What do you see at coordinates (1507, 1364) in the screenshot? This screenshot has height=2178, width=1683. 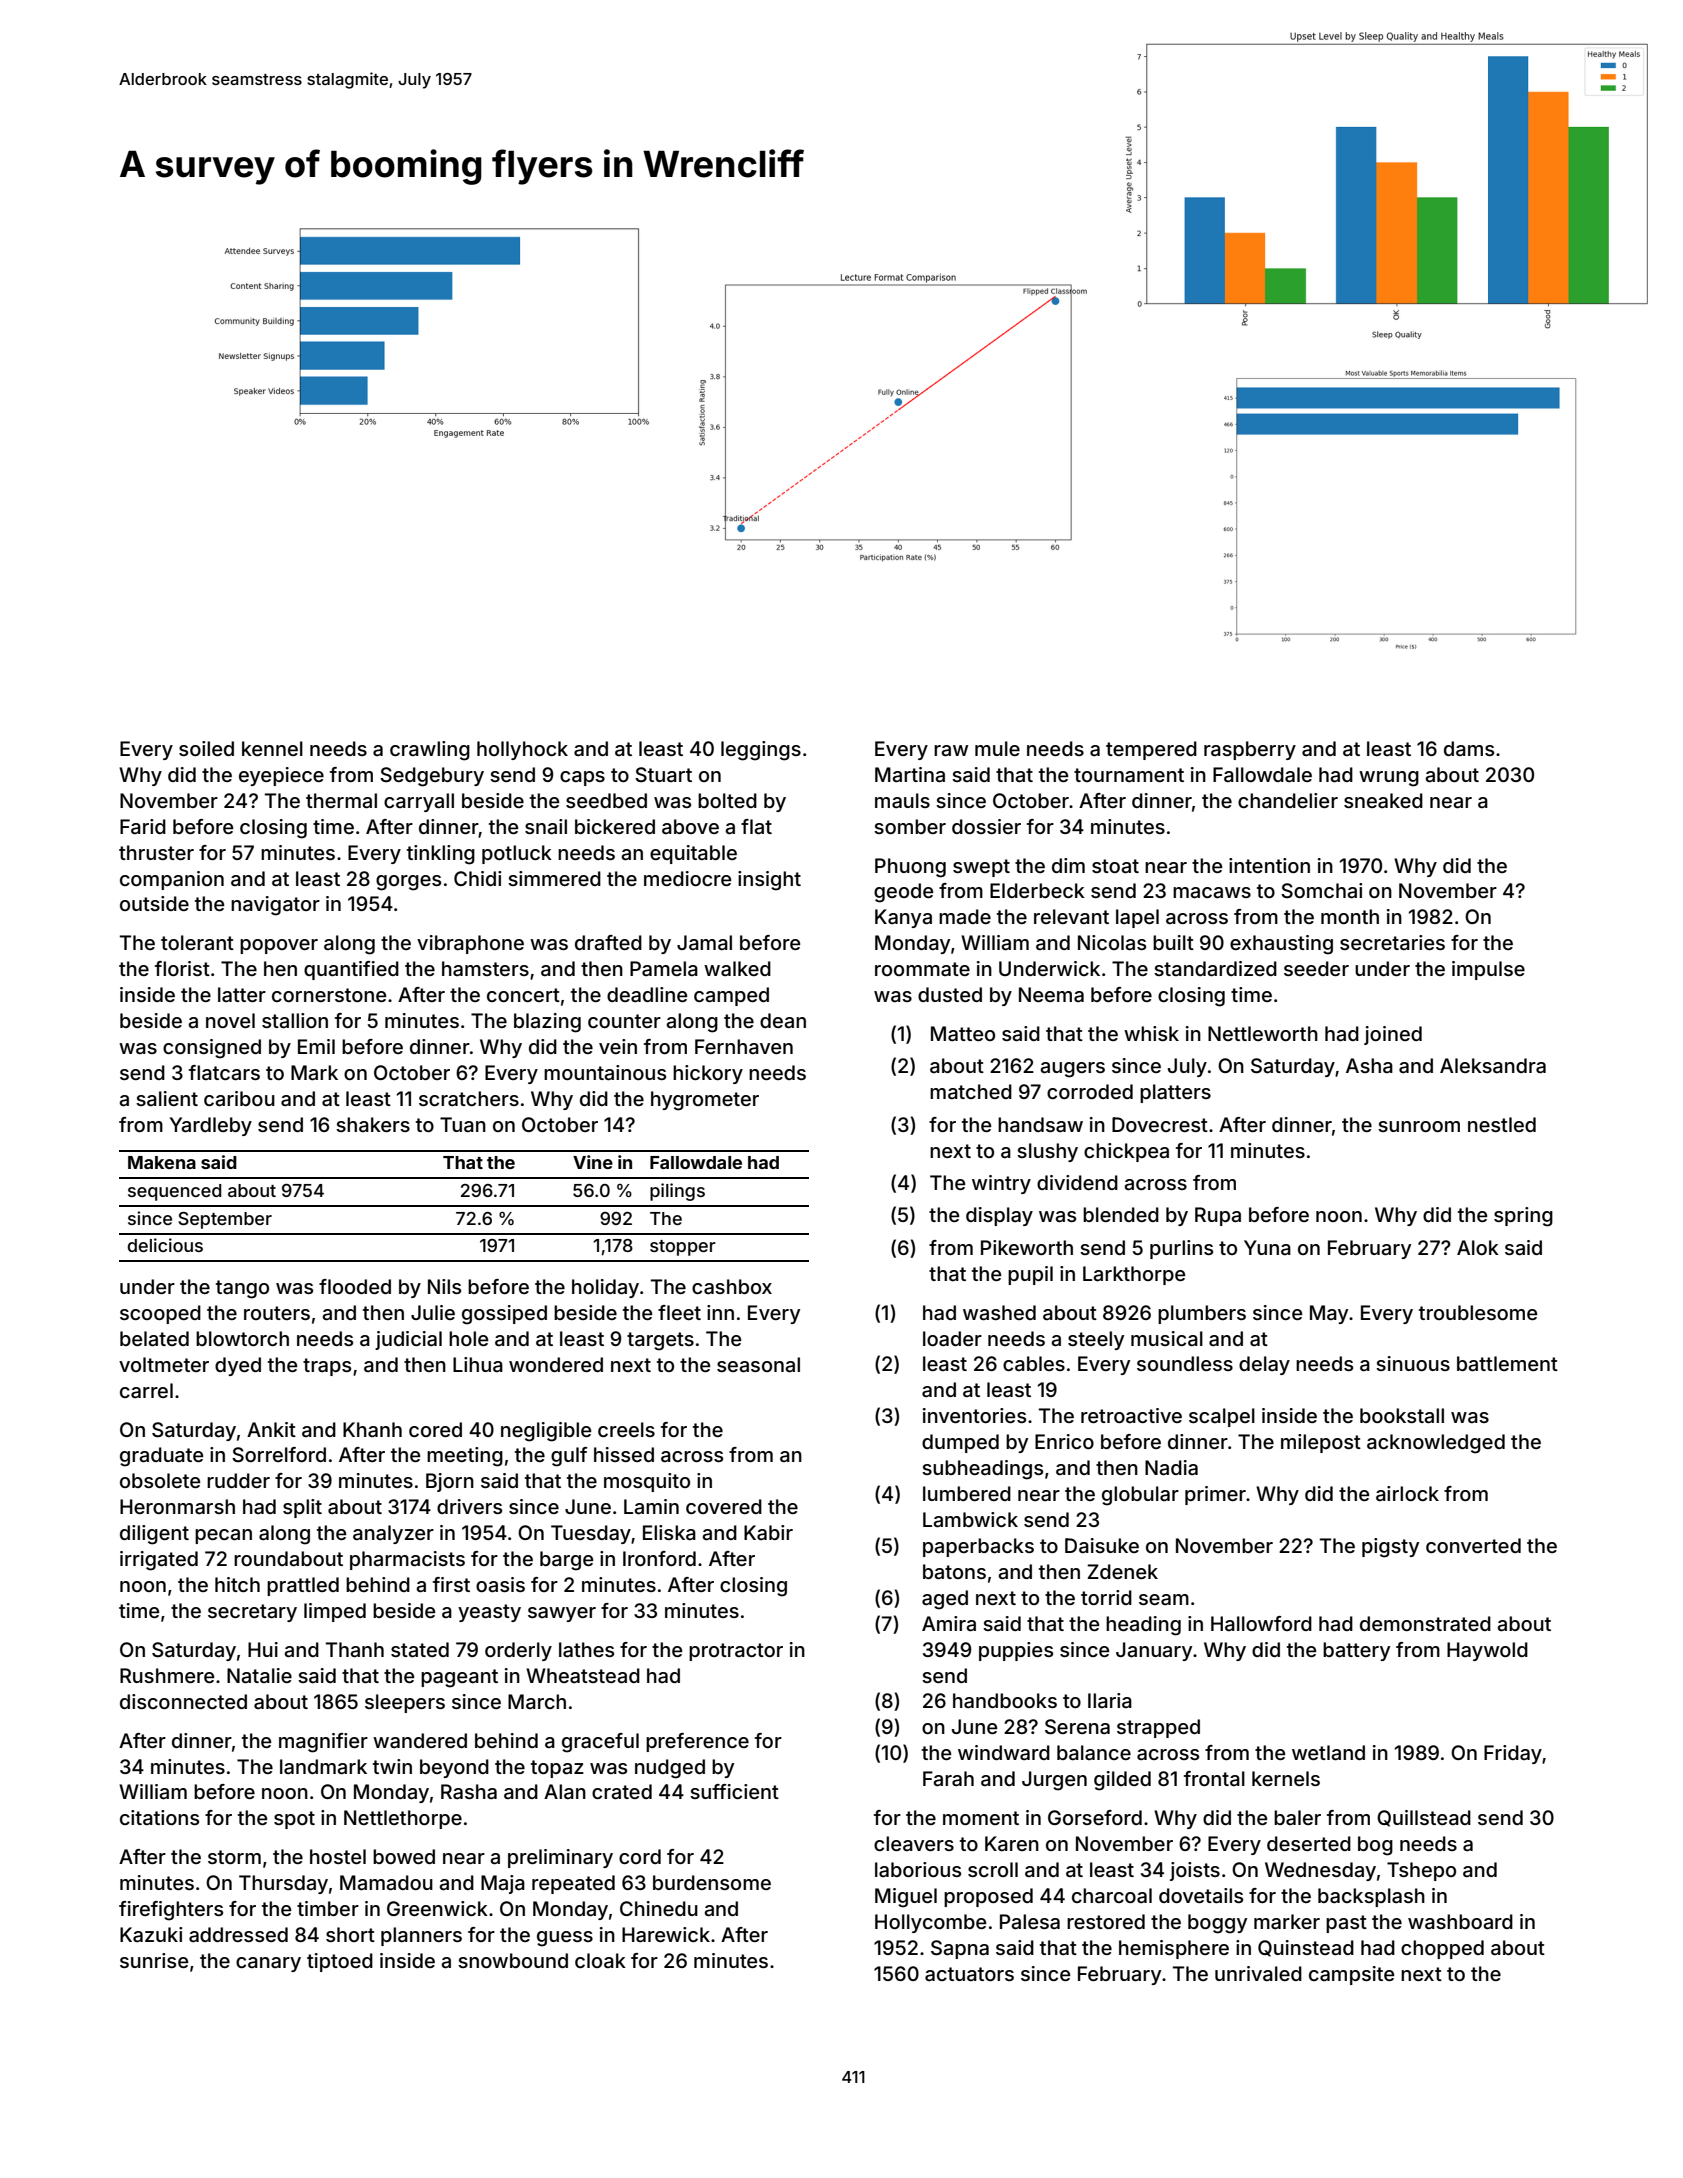 I see `battlement` at bounding box center [1507, 1364].
